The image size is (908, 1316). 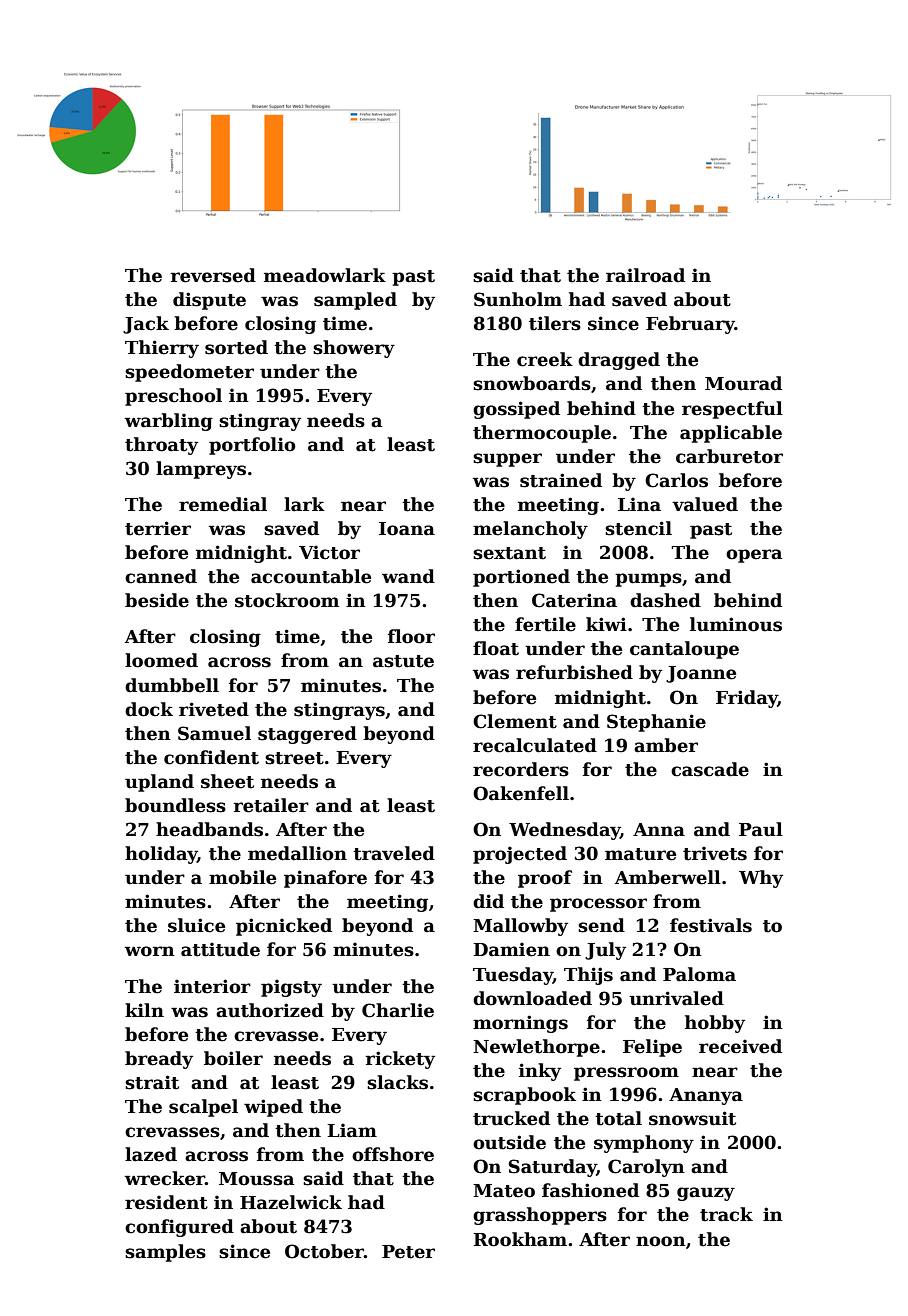 I want to click on thermocouple, so click(x=542, y=434).
